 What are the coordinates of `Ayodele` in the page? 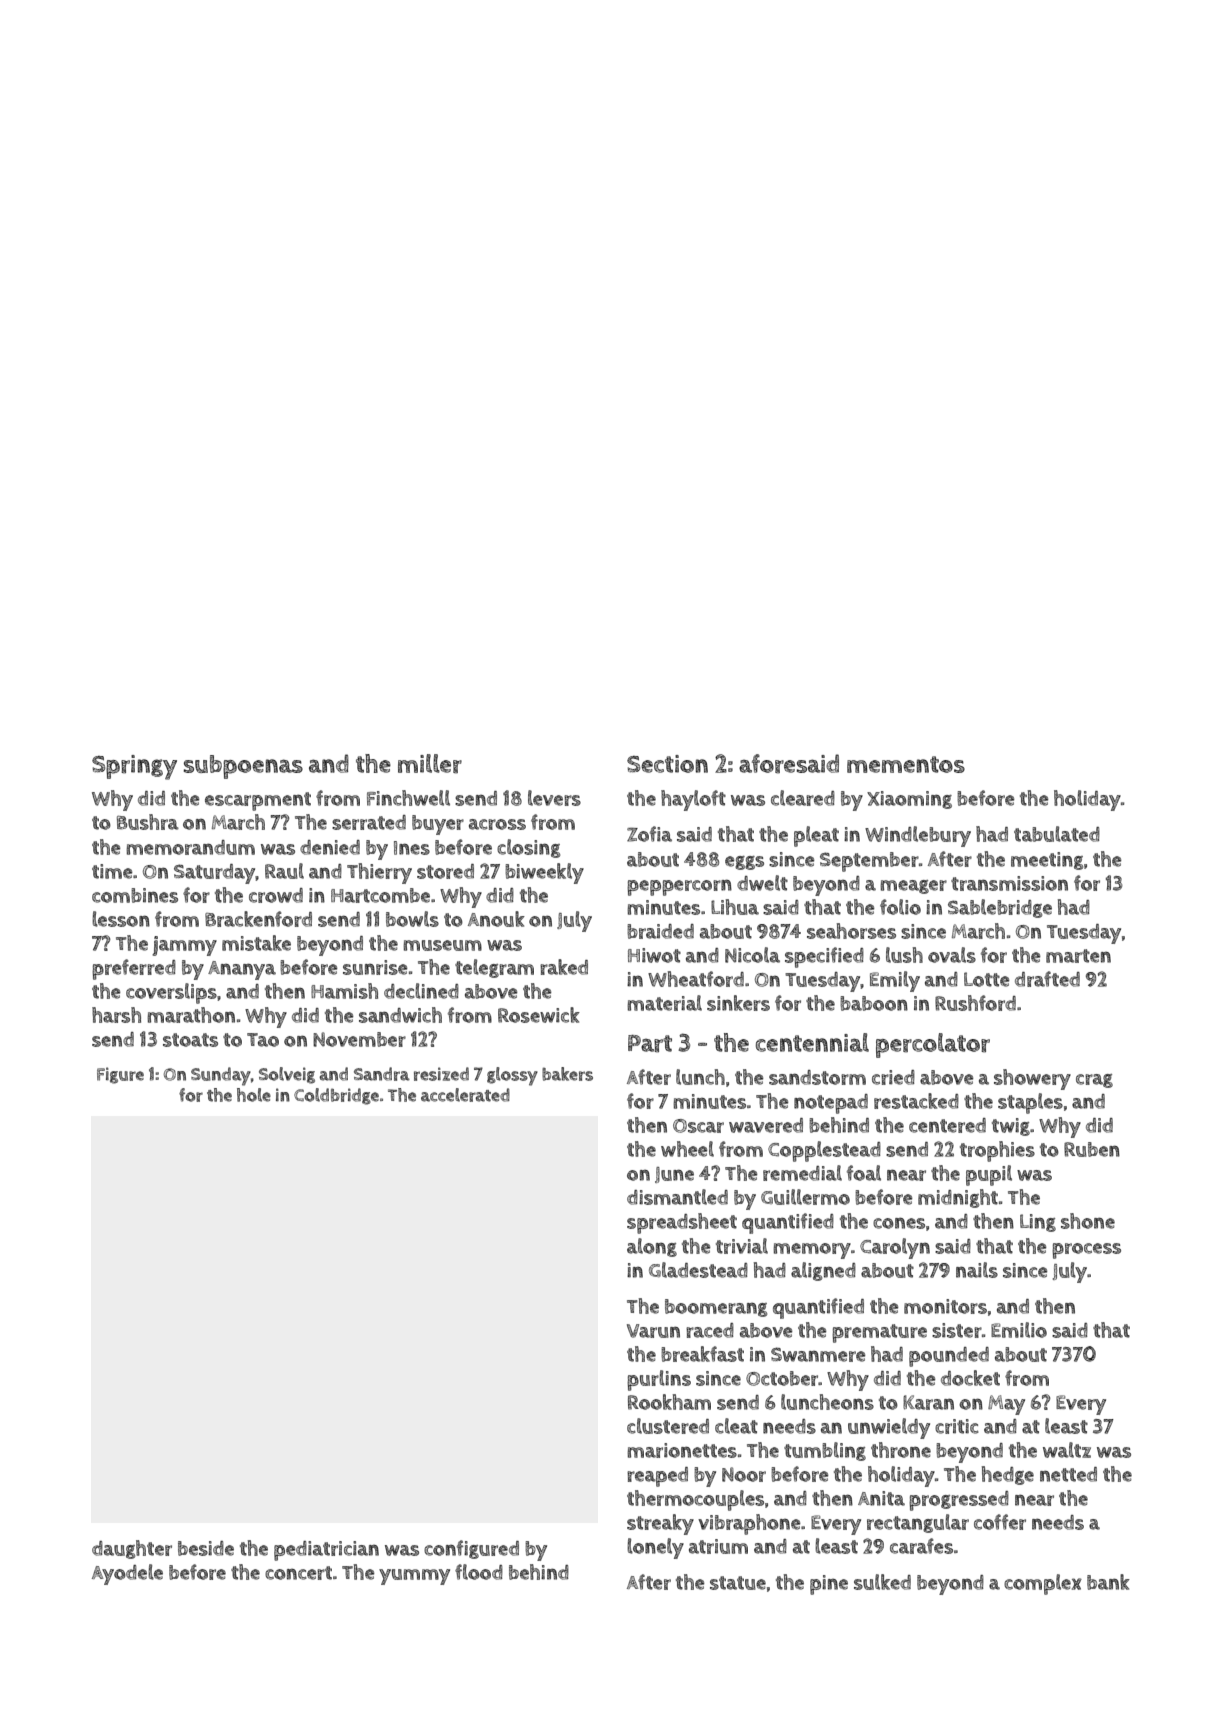 It's located at (127, 1574).
